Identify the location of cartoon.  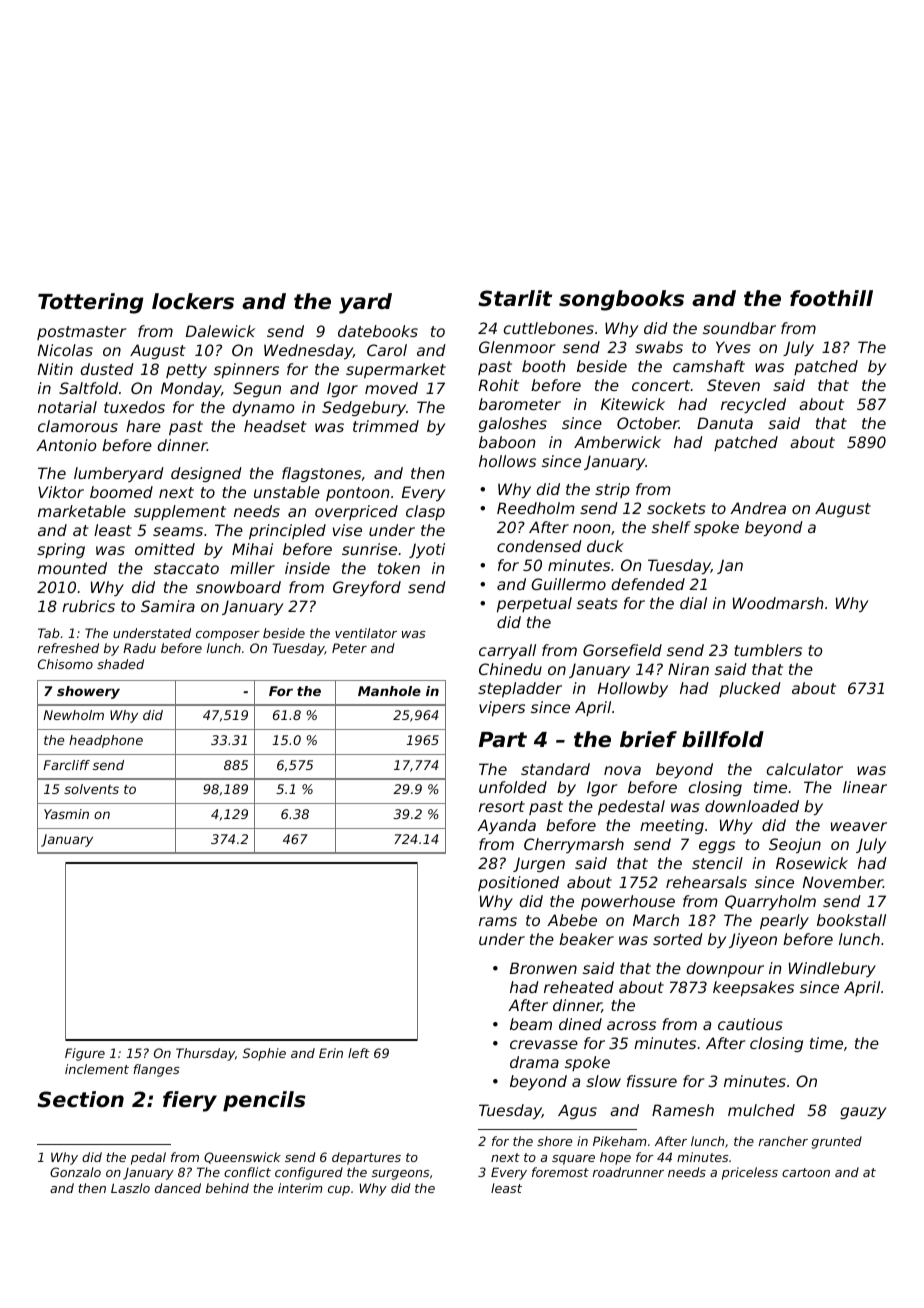
(806, 1172).
